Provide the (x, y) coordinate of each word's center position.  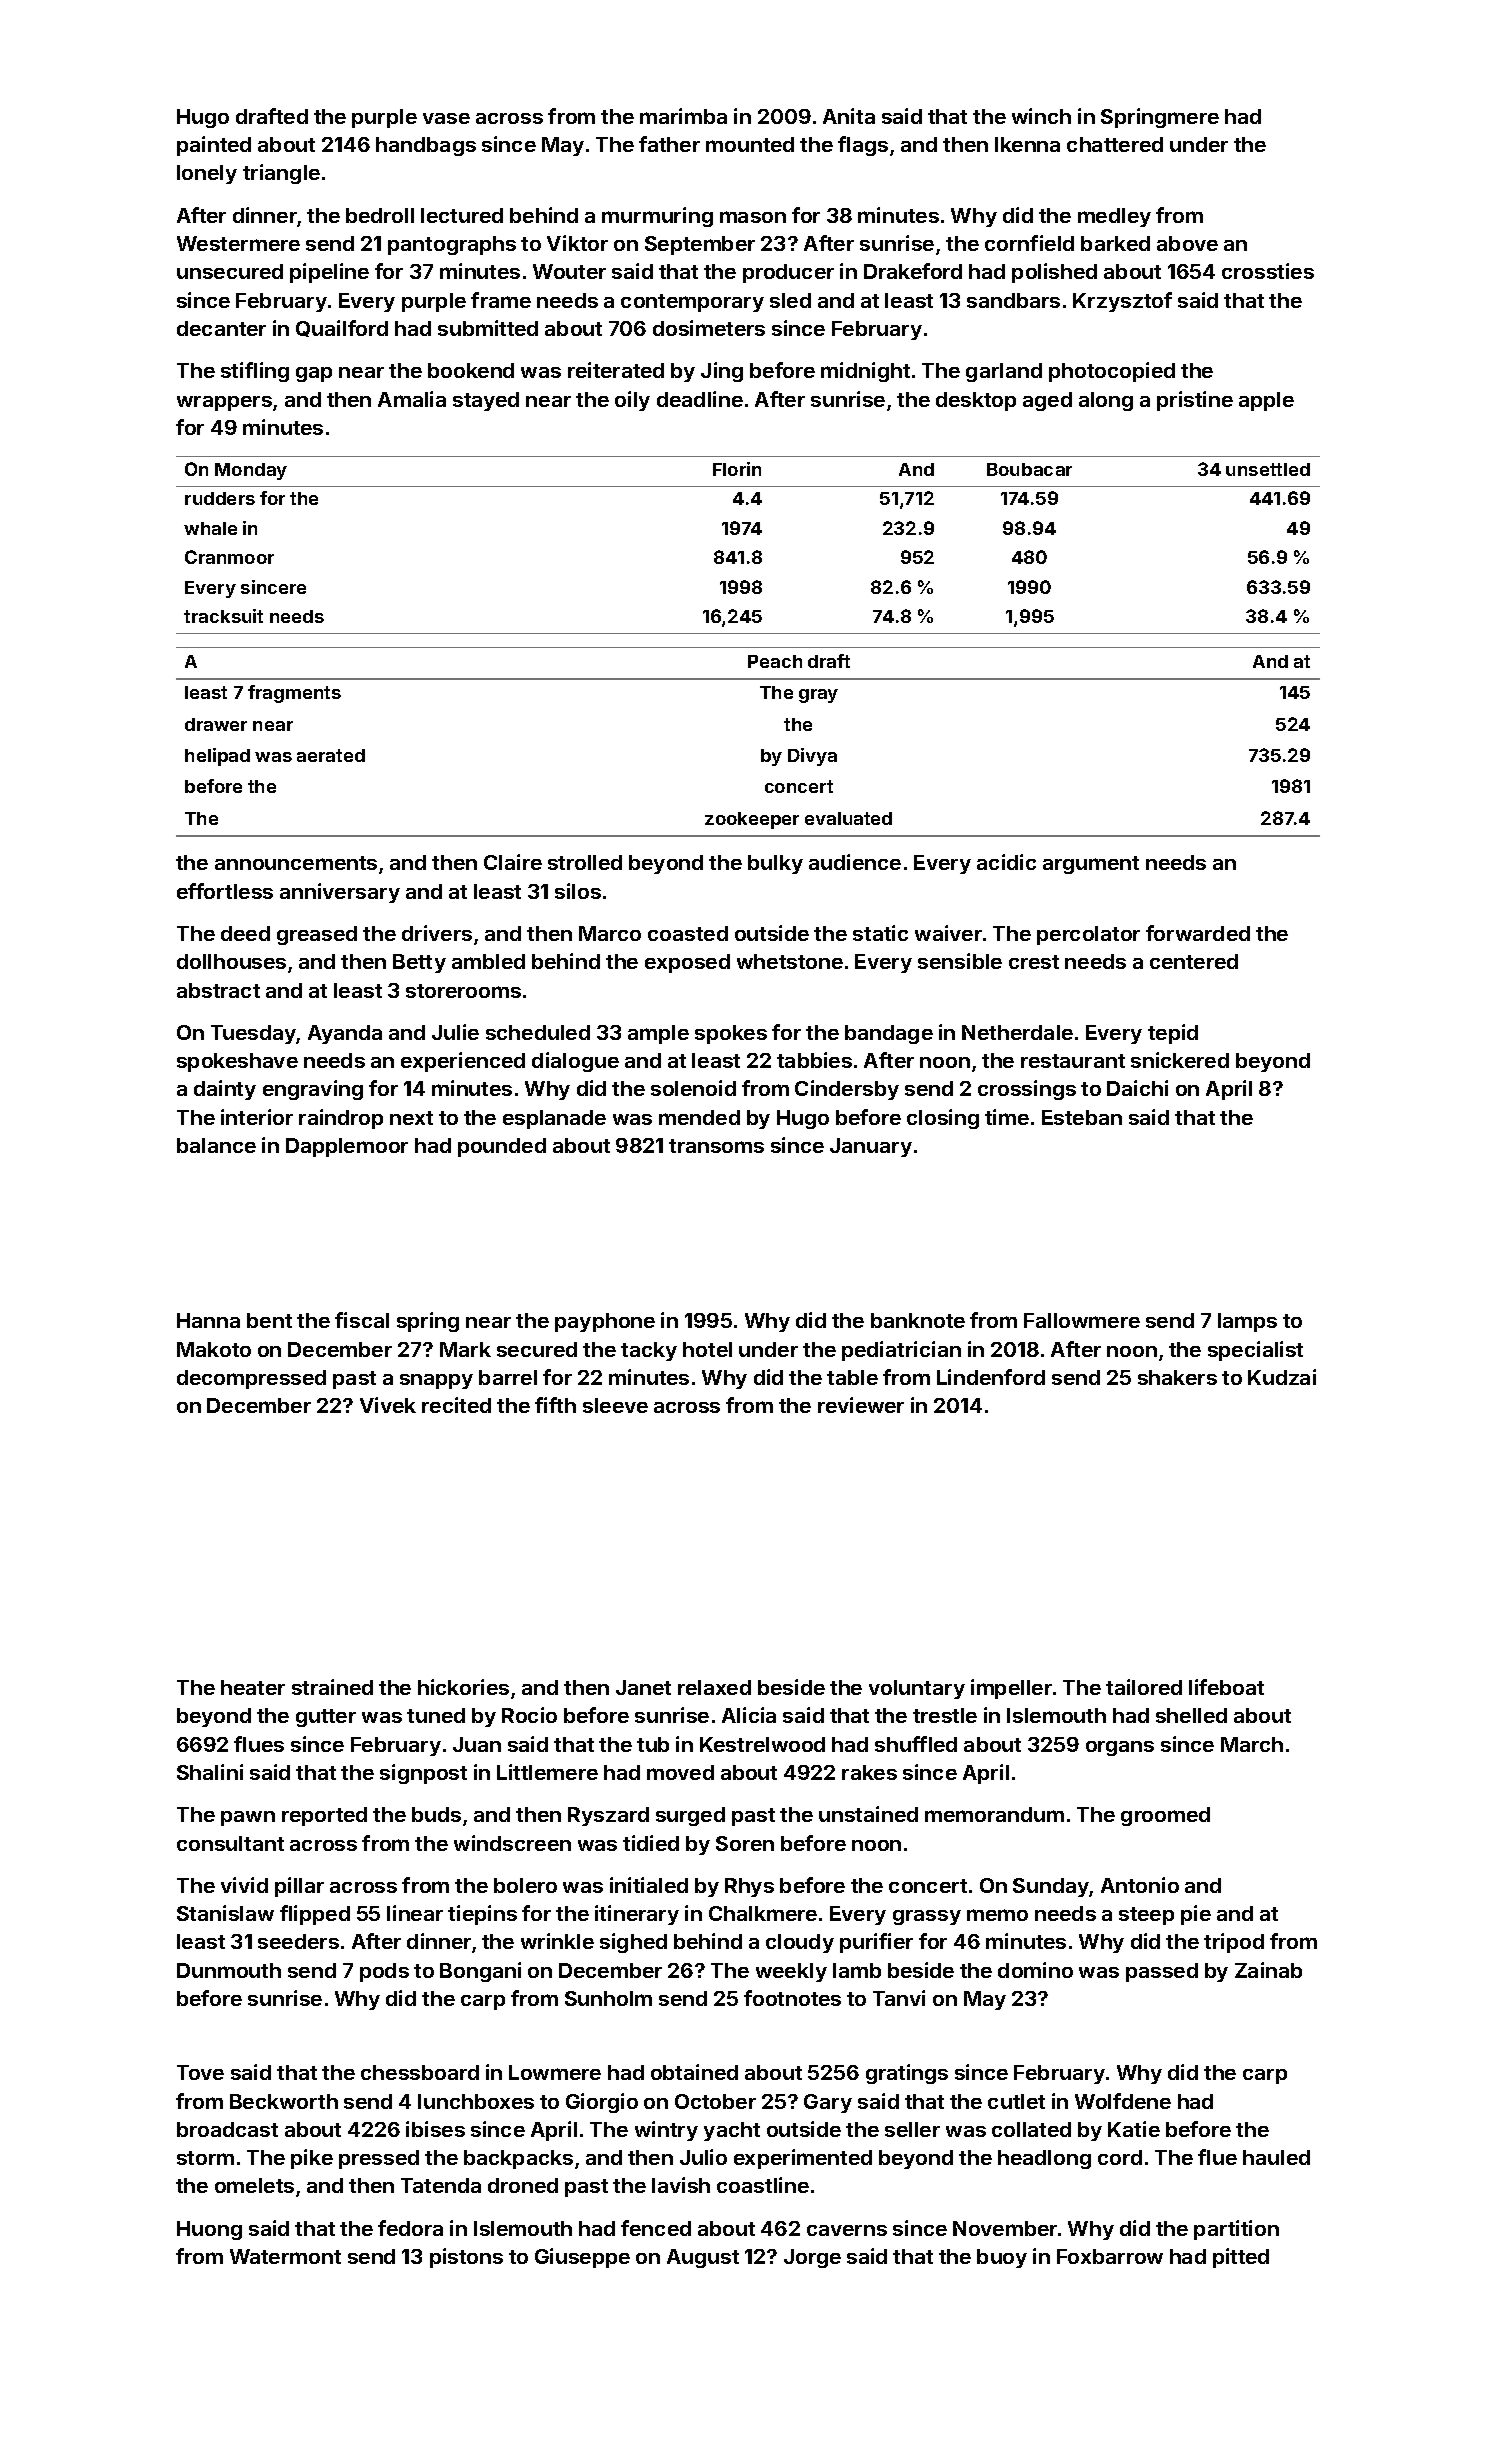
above (1187, 243)
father (669, 144)
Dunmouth (229, 1970)
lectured (462, 215)
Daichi (1137, 1088)
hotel (707, 1349)
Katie (1134, 2129)
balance (216, 1145)
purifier (876, 1943)
